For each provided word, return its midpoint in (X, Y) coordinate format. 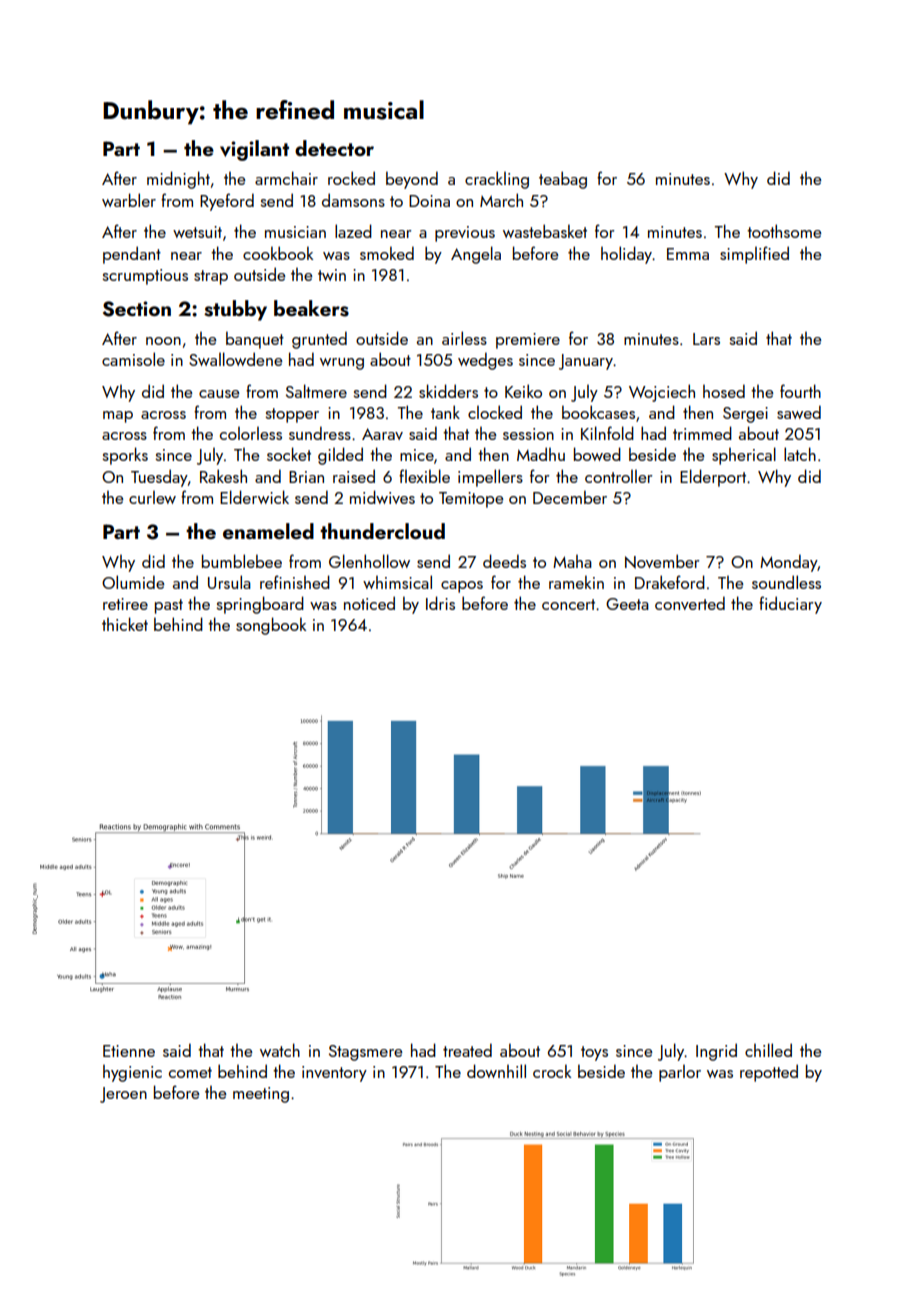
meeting (261, 1095)
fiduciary (790, 605)
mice (417, 455)
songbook (271, 626)
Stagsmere (366, 1053)
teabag (563, 180)
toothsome (784, 231)
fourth (800, 391)
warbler (129, 200)
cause (219, 394)
